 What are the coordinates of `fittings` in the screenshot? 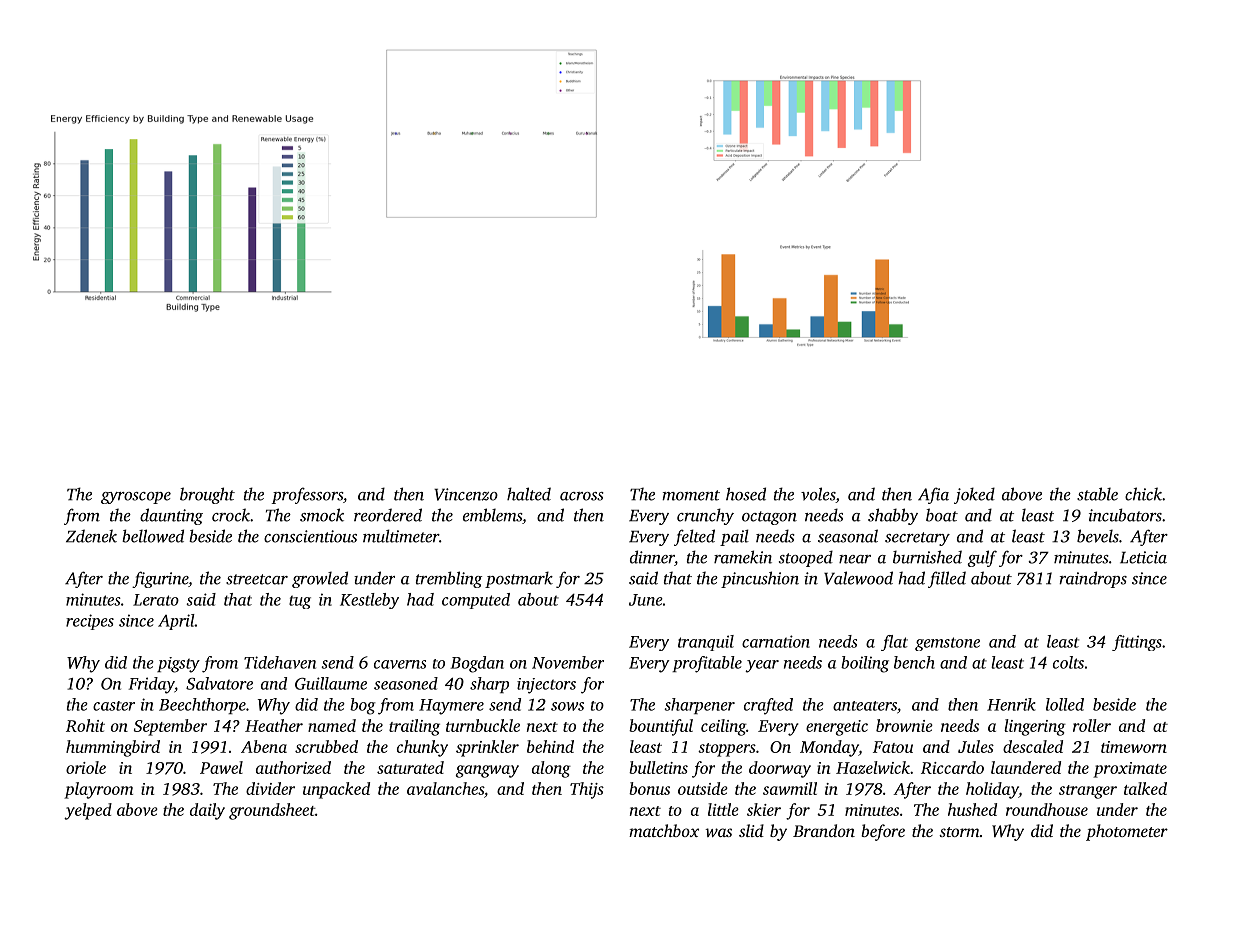 It's located at (1137, 643).
